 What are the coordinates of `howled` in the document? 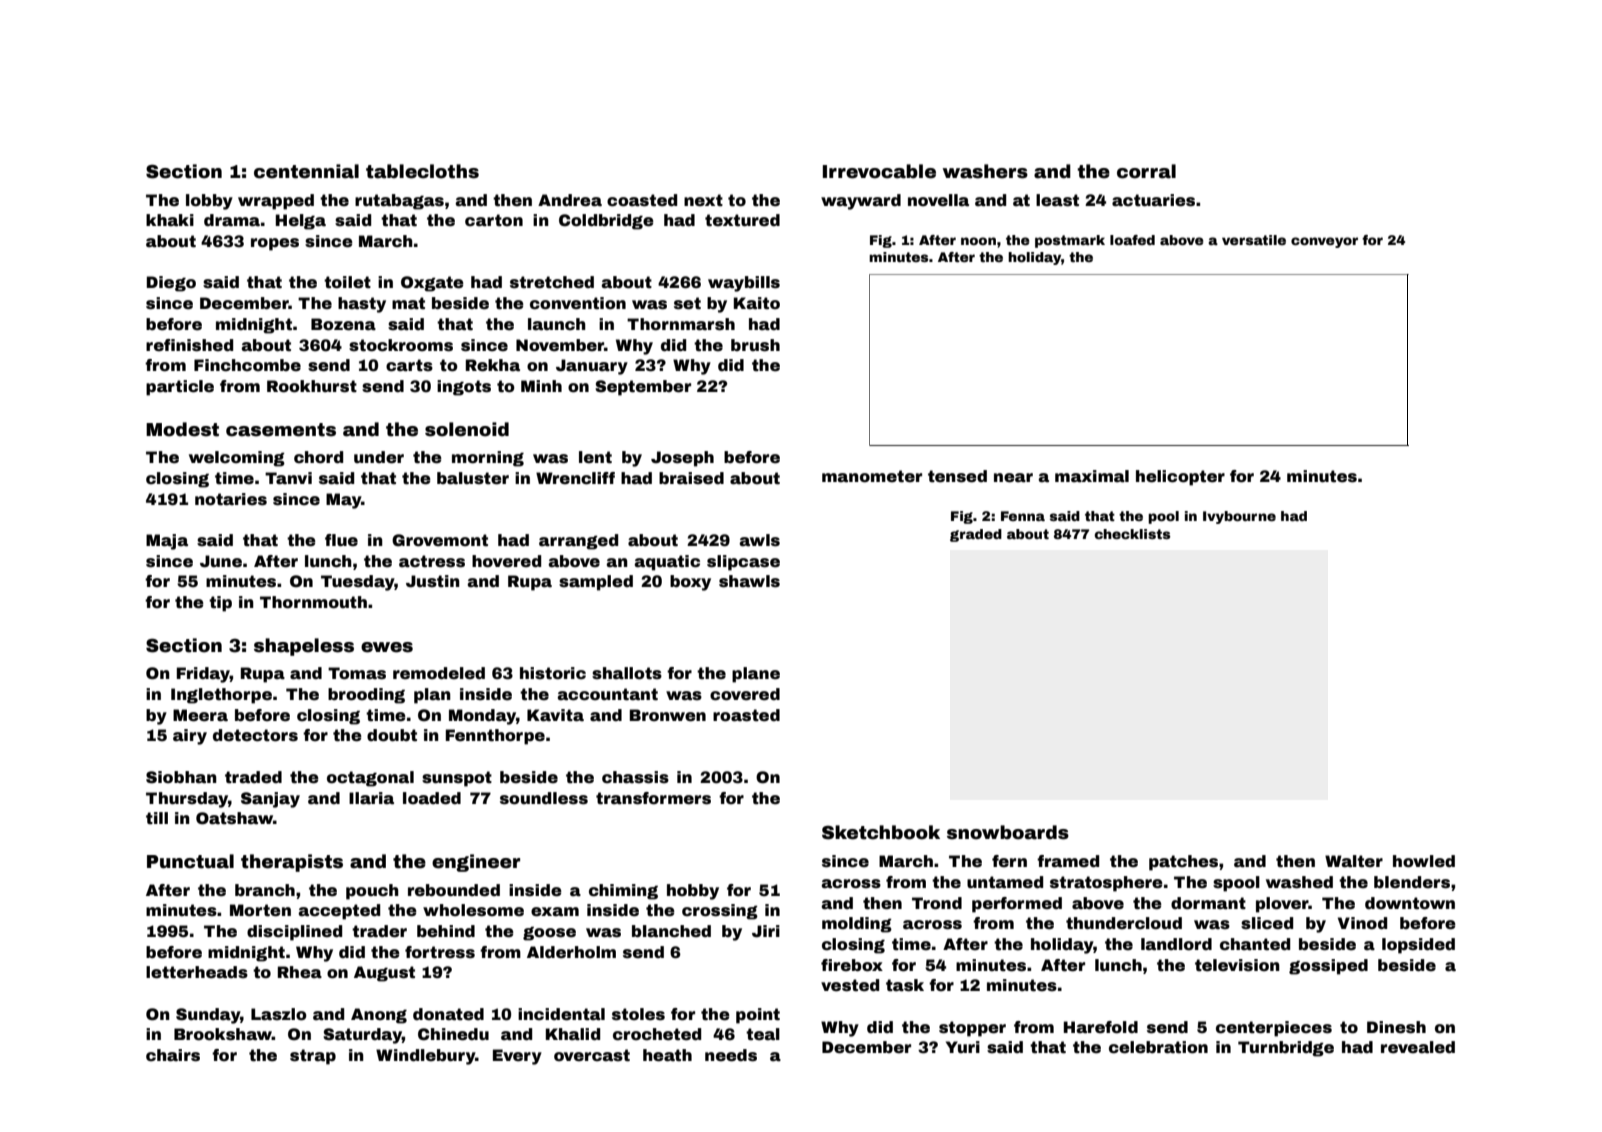 It's located at (1424, 861).
